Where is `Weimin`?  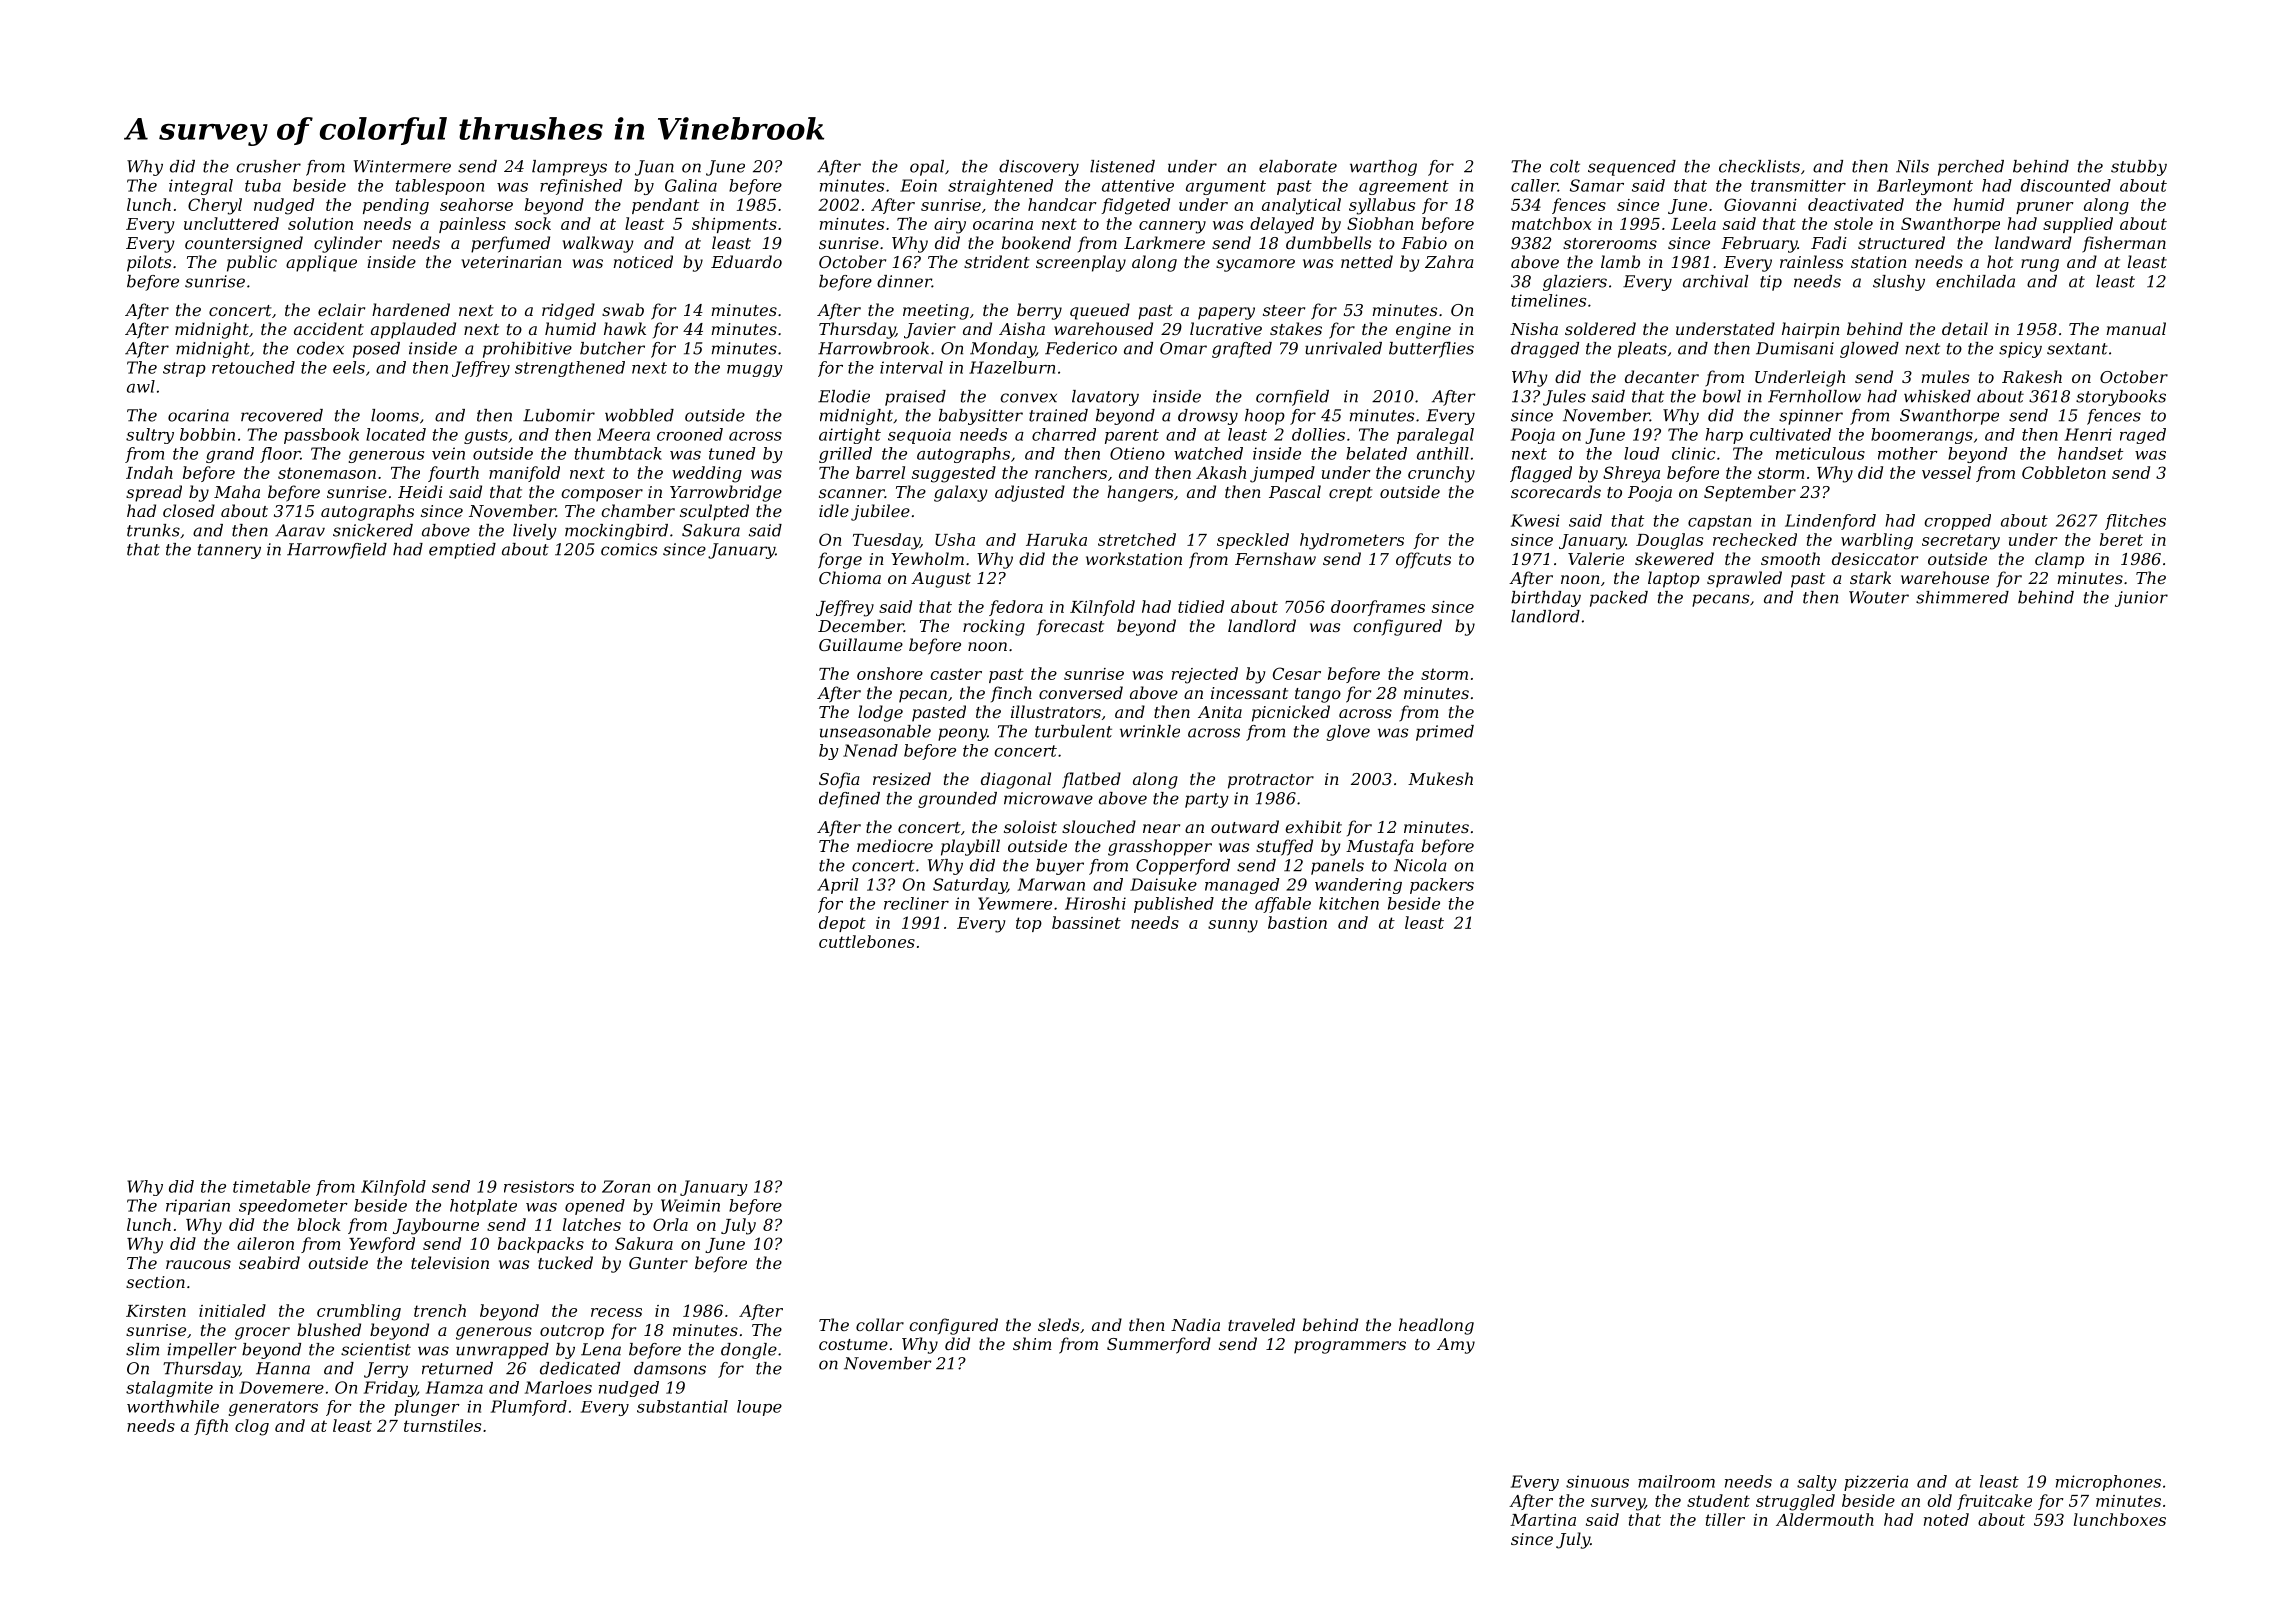 Weimin is located at coordinates (690, 1205).
